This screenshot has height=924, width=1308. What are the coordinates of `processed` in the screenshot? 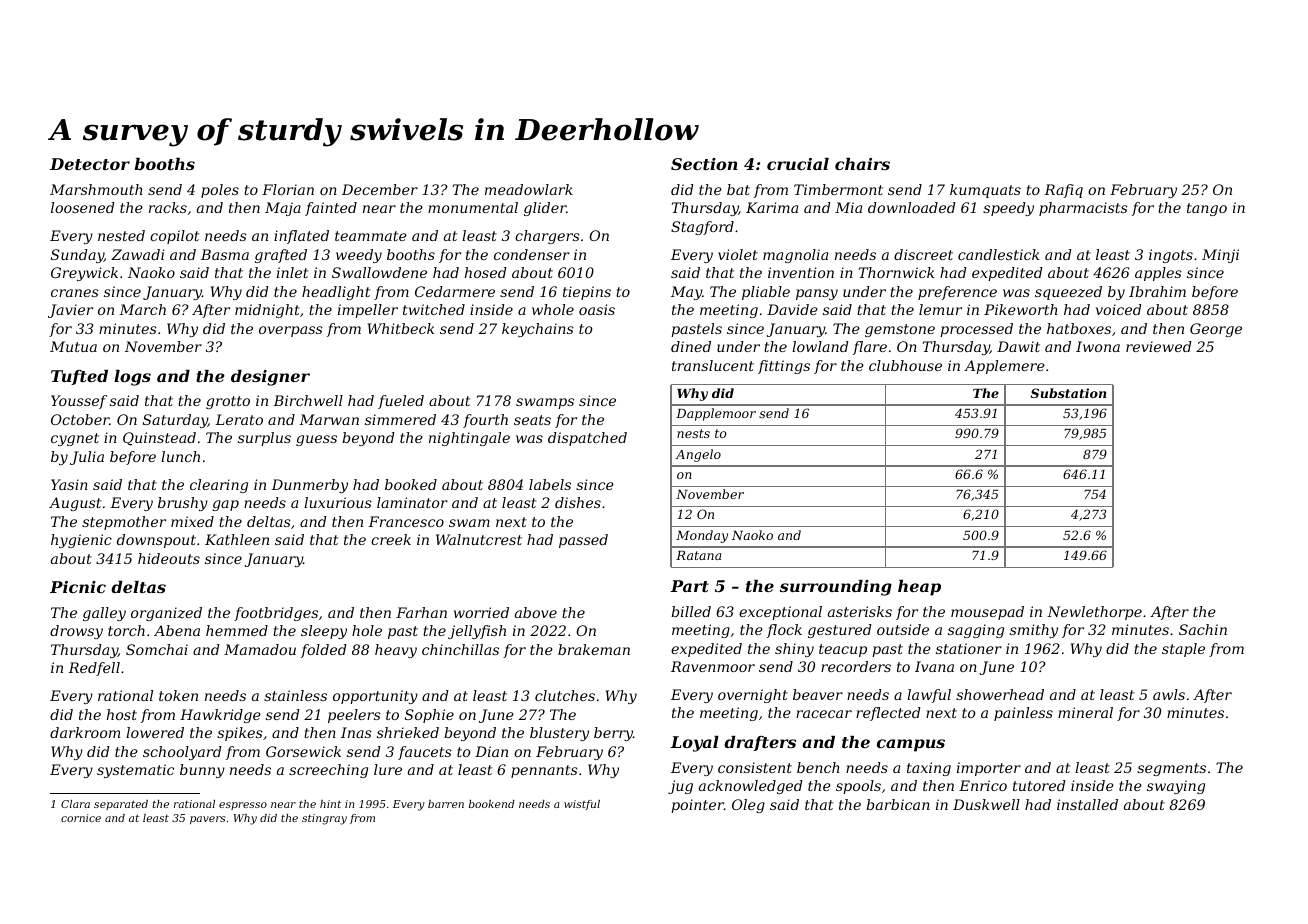 It's located at (976, 330).
